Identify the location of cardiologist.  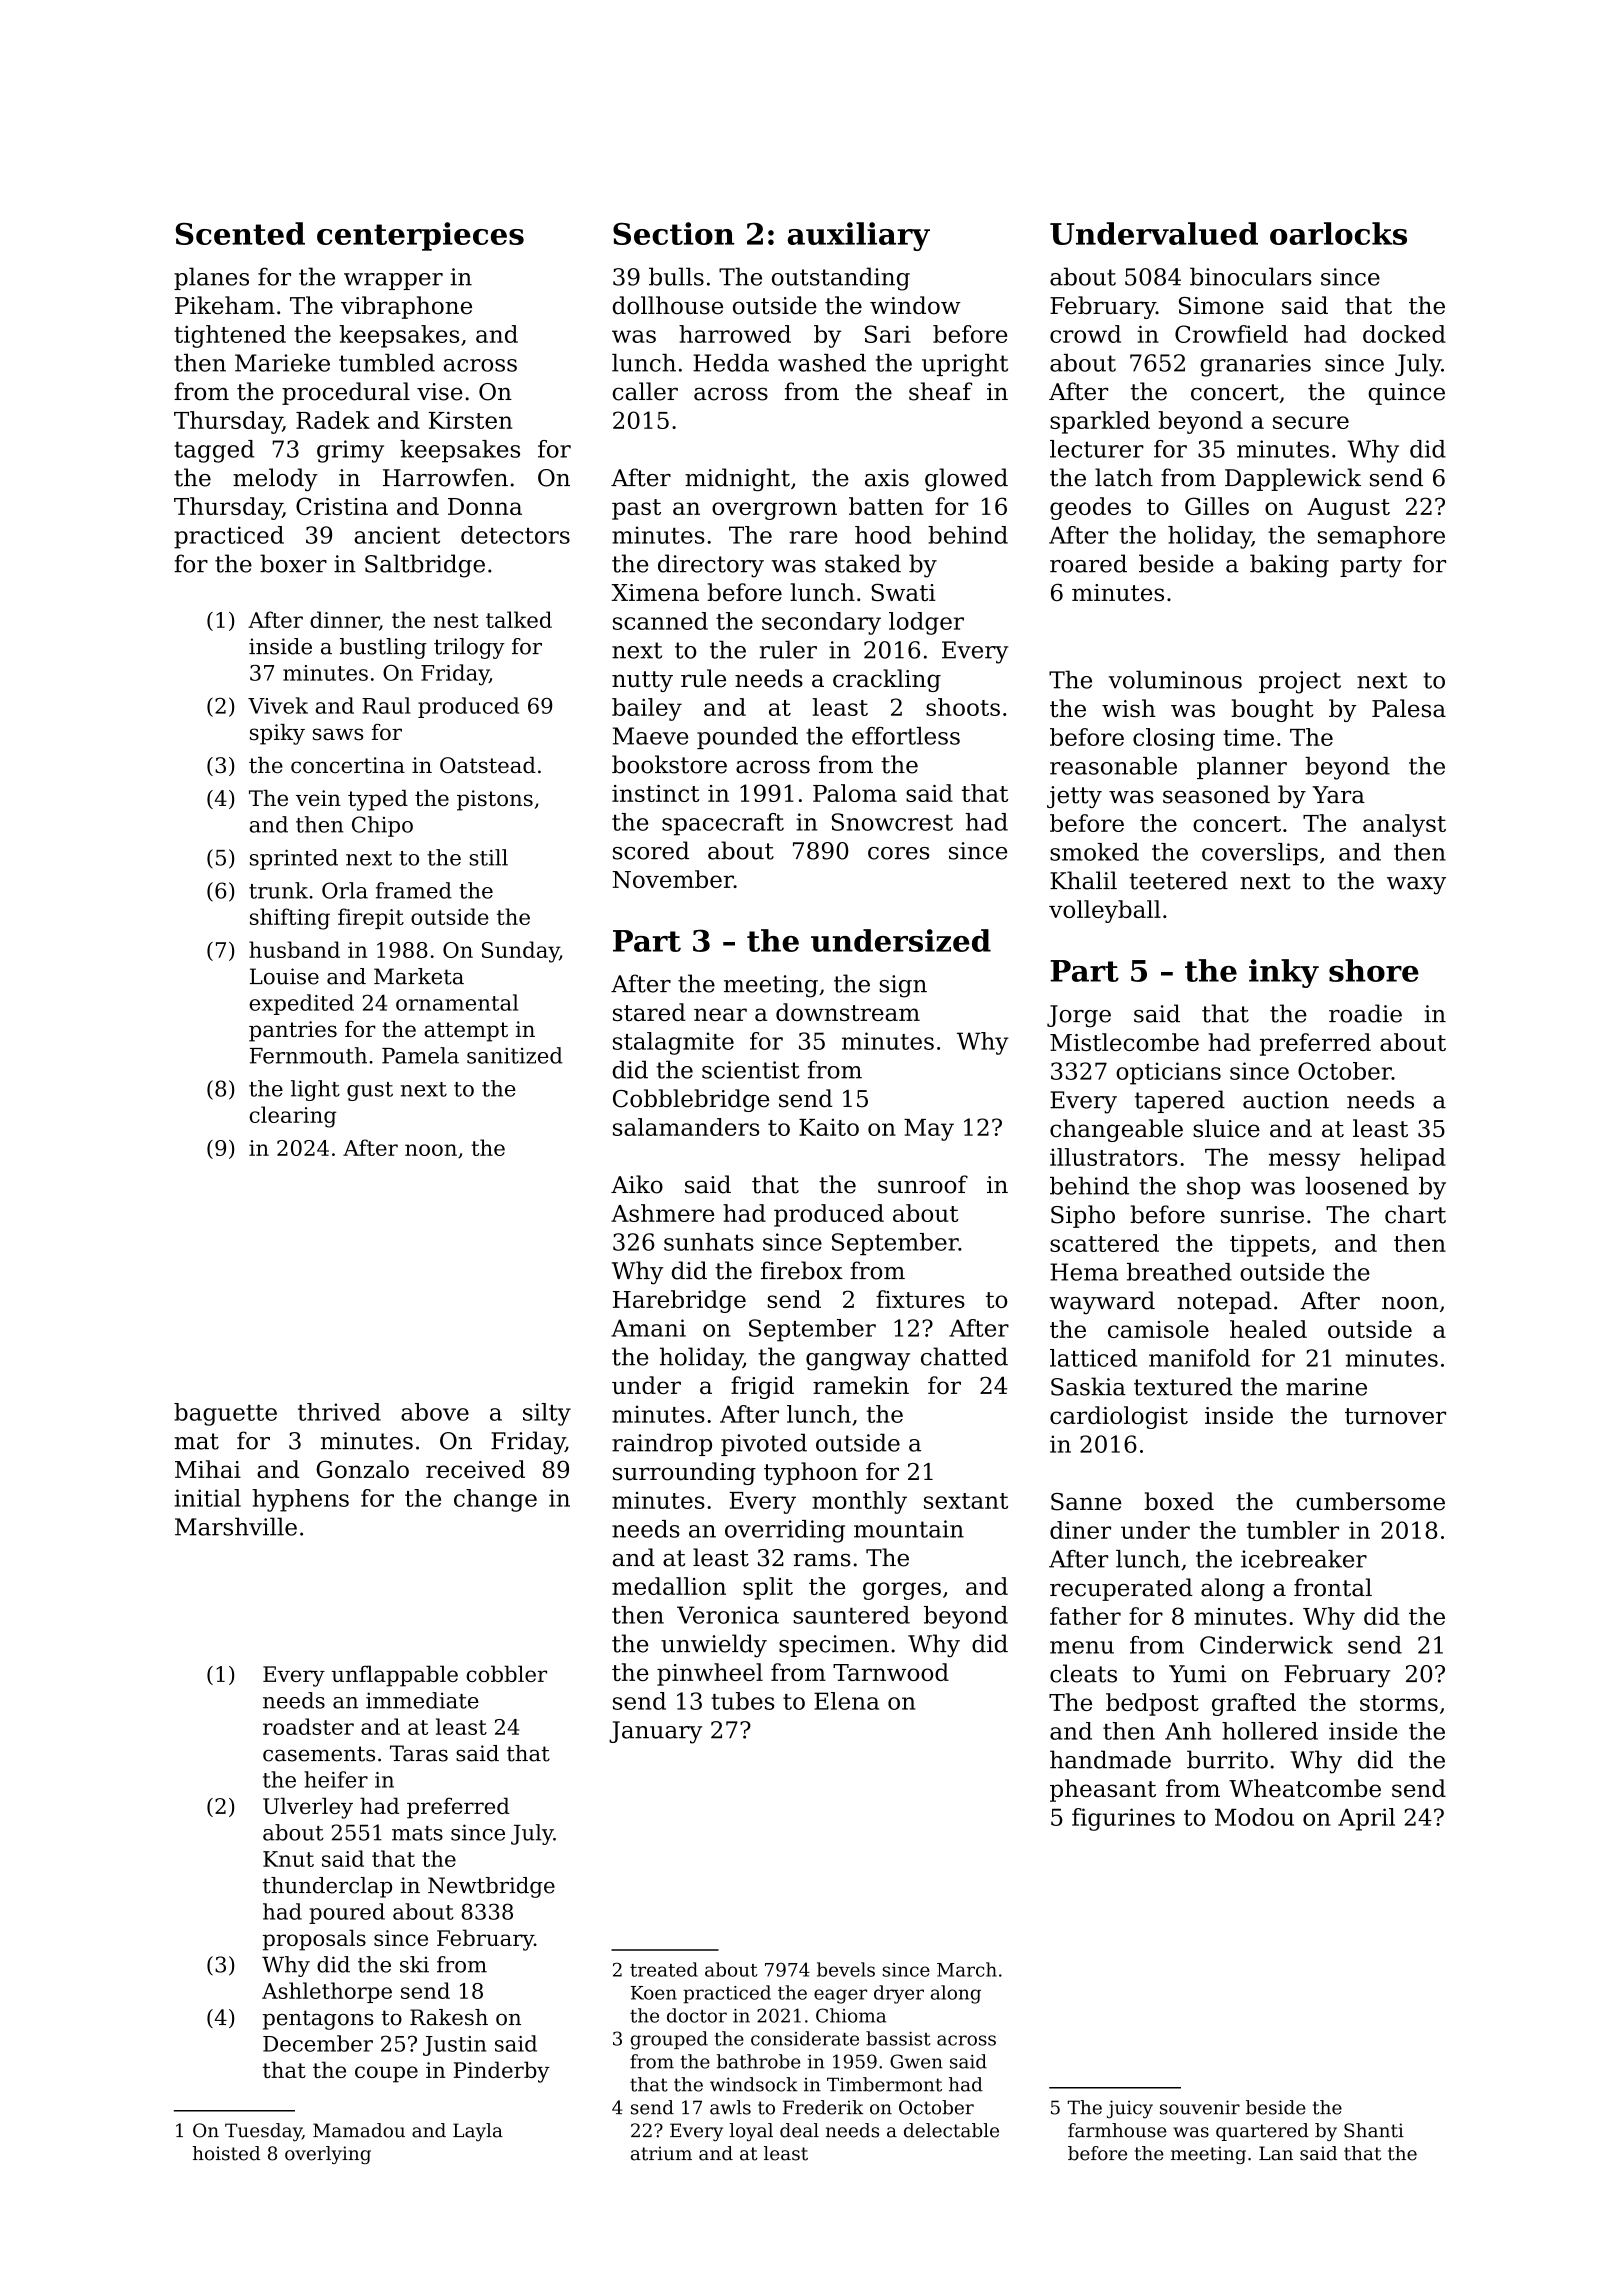
(1119, 1417).
